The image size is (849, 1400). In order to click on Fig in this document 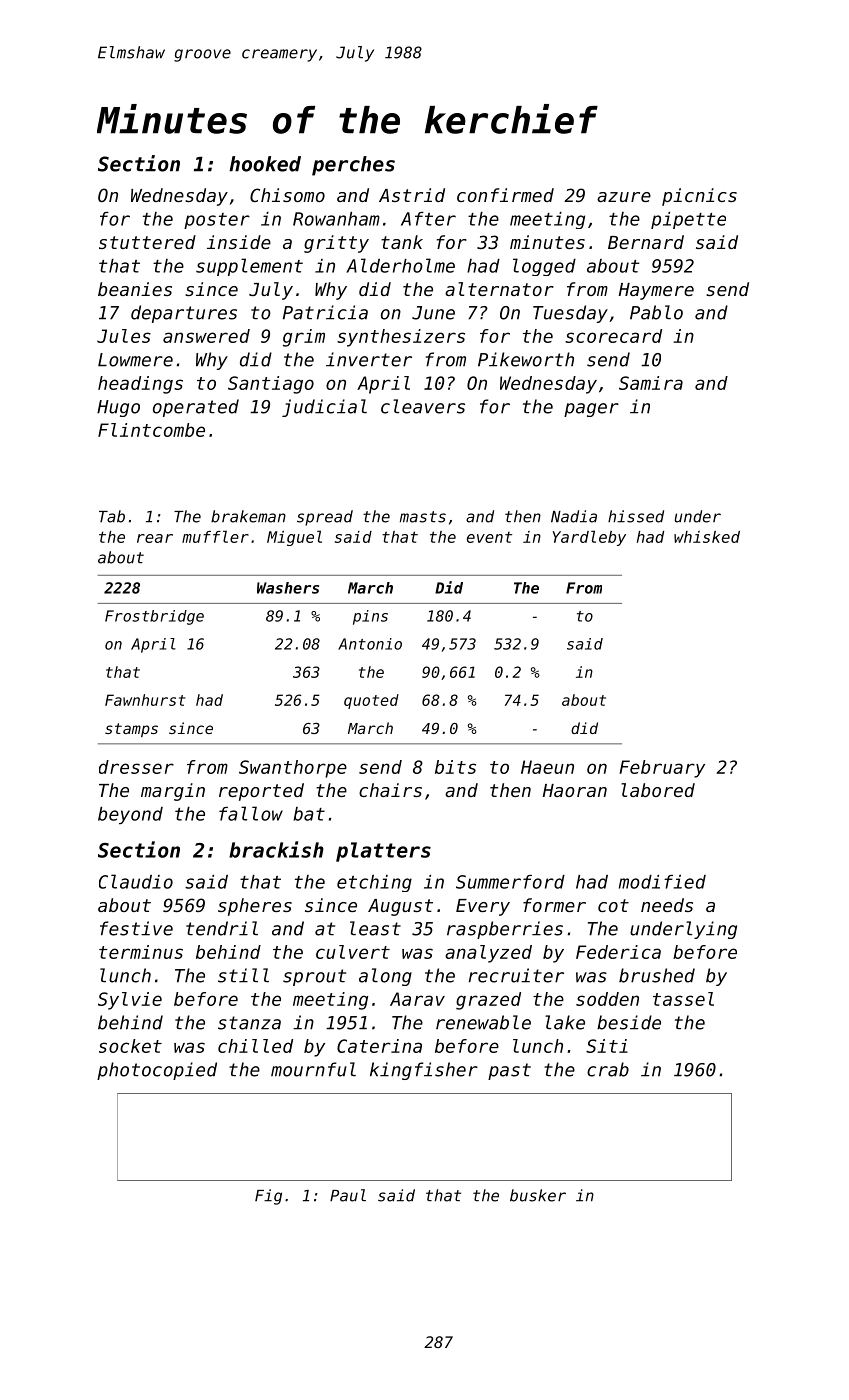, I will do `click(268, 1197)`.
